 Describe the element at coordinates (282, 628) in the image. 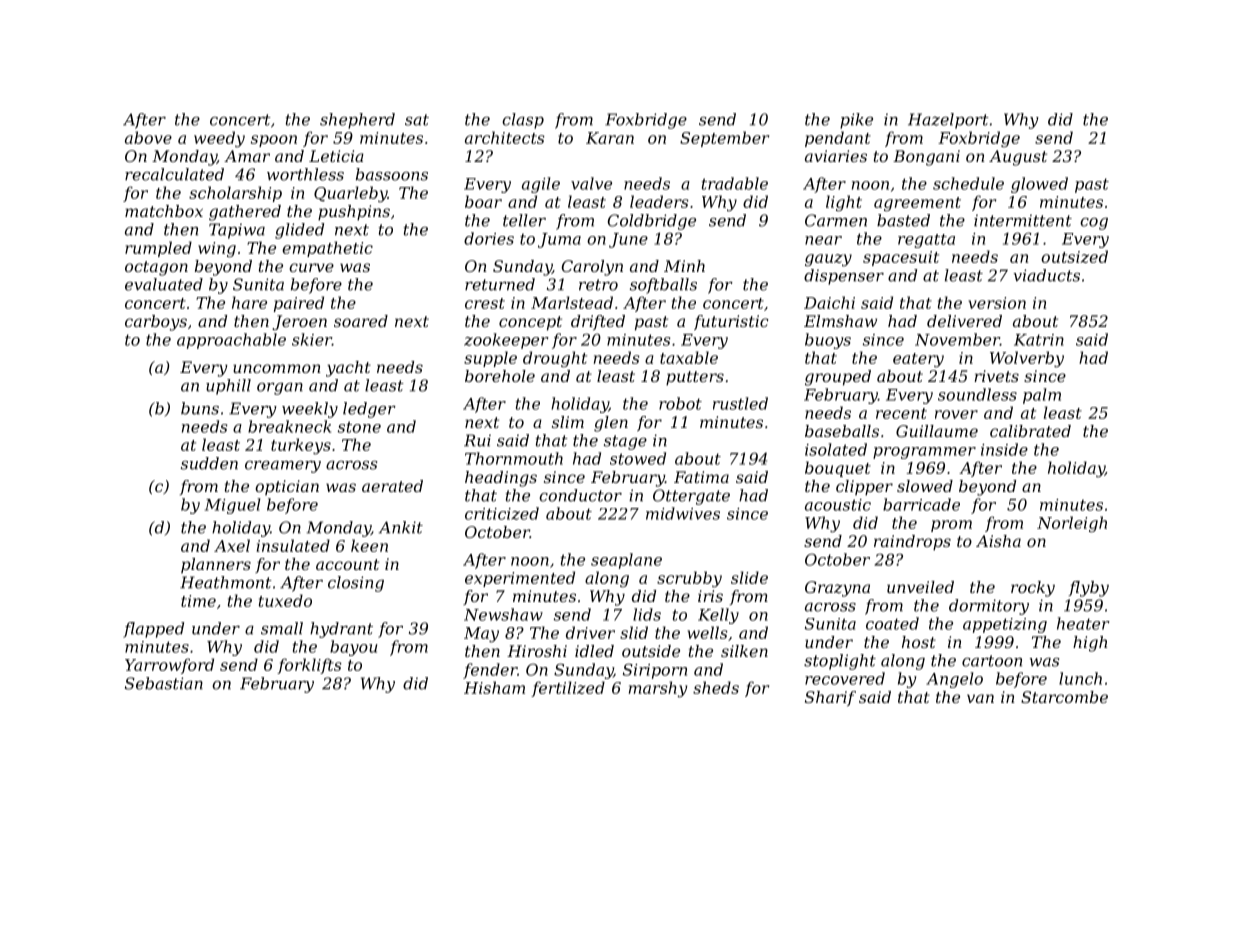

I see `small` at that location.
